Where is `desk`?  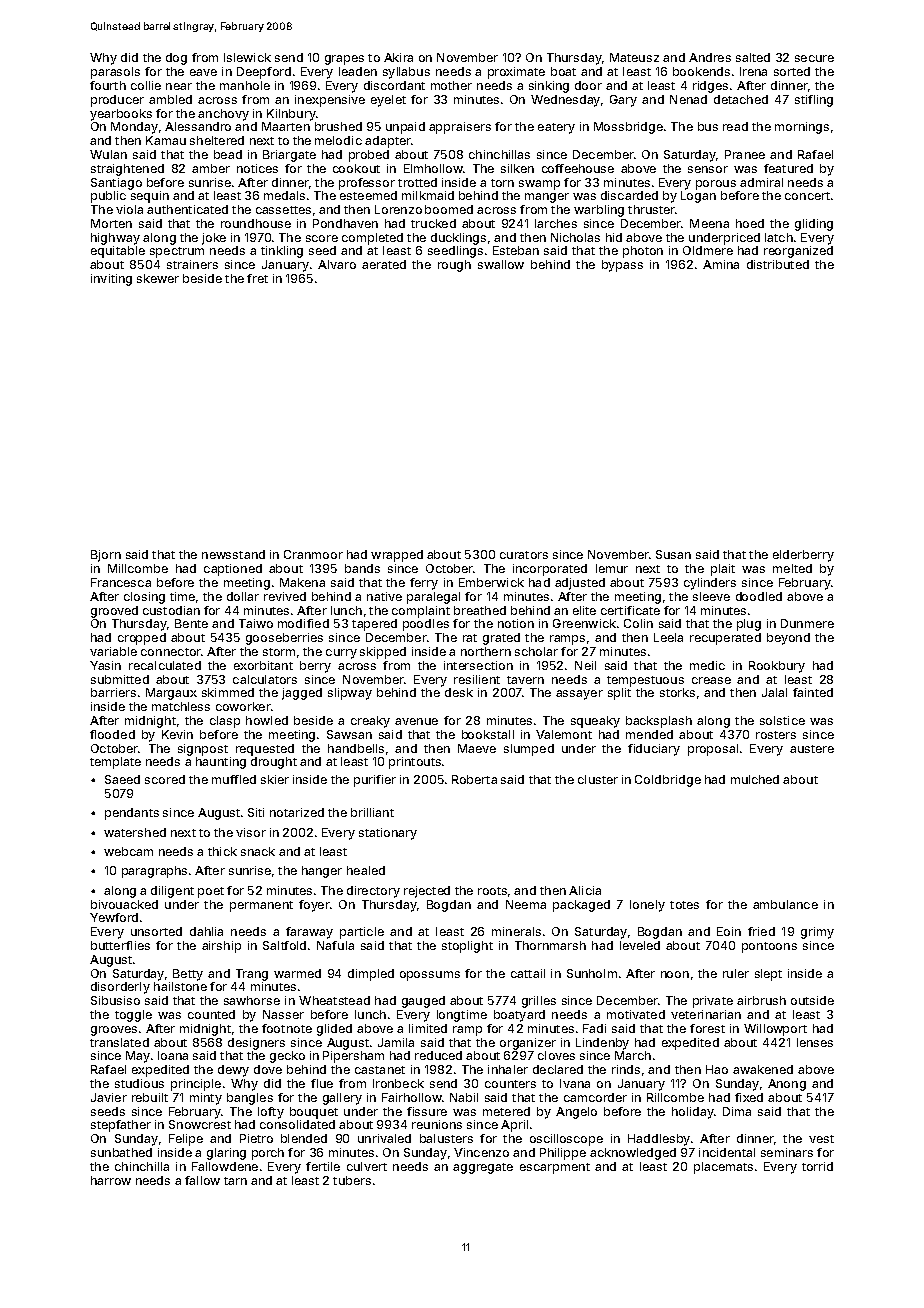 desk is located at coordinates (459, 692).
